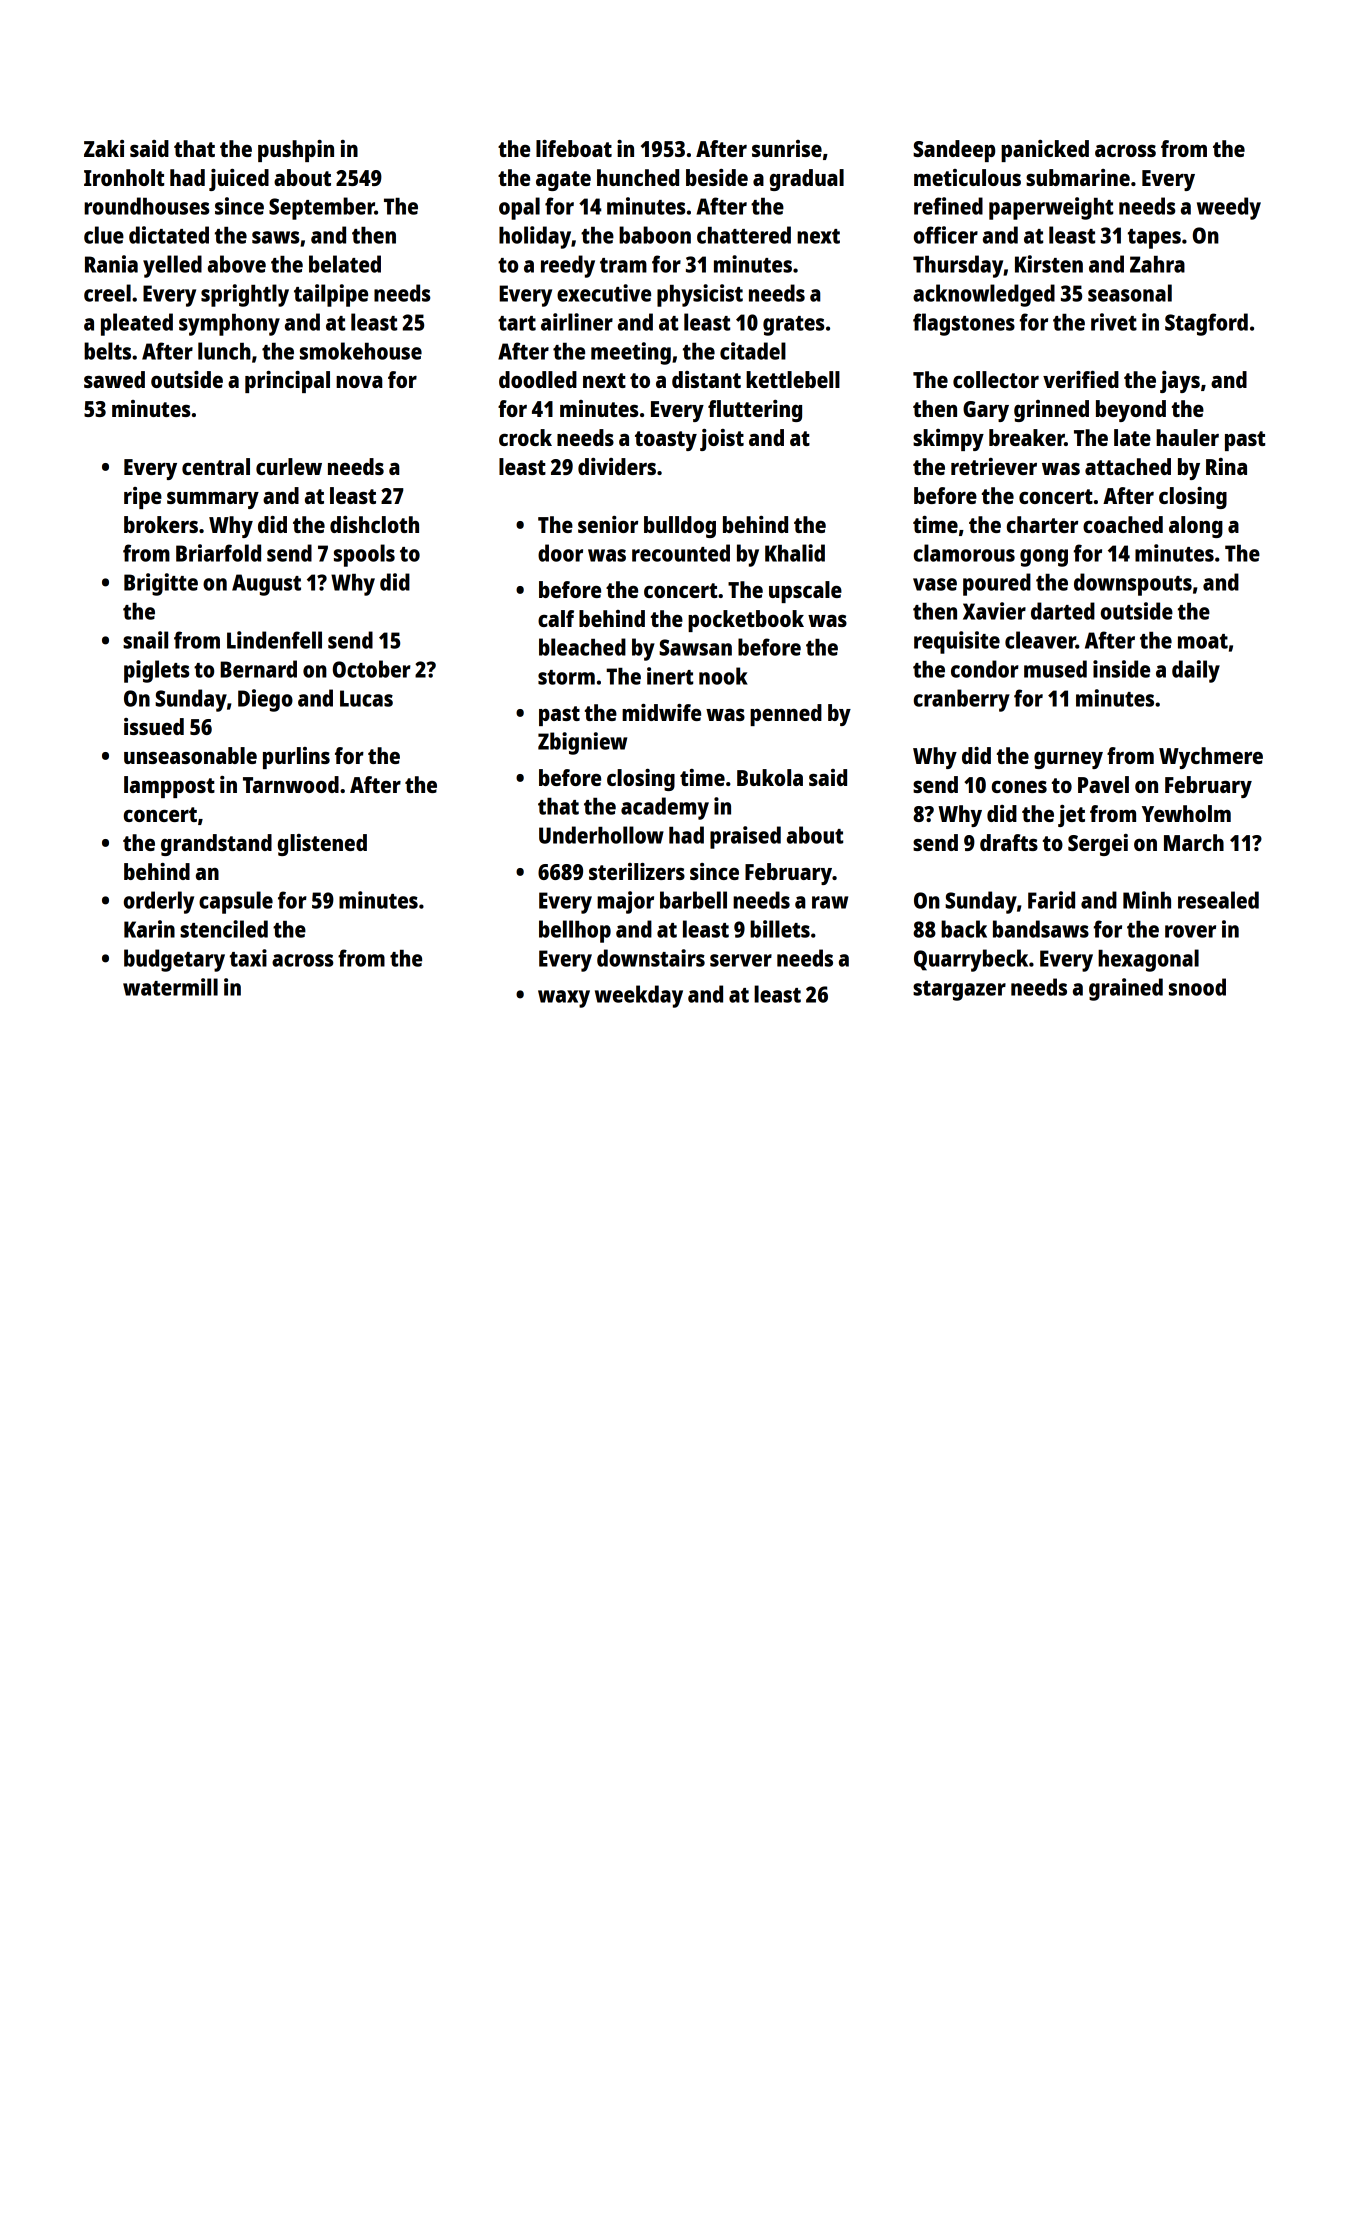  What do you see at coordinates (637, 871) in the screenshot?
I see `sterilizers` at bounding box center [637, 871].
